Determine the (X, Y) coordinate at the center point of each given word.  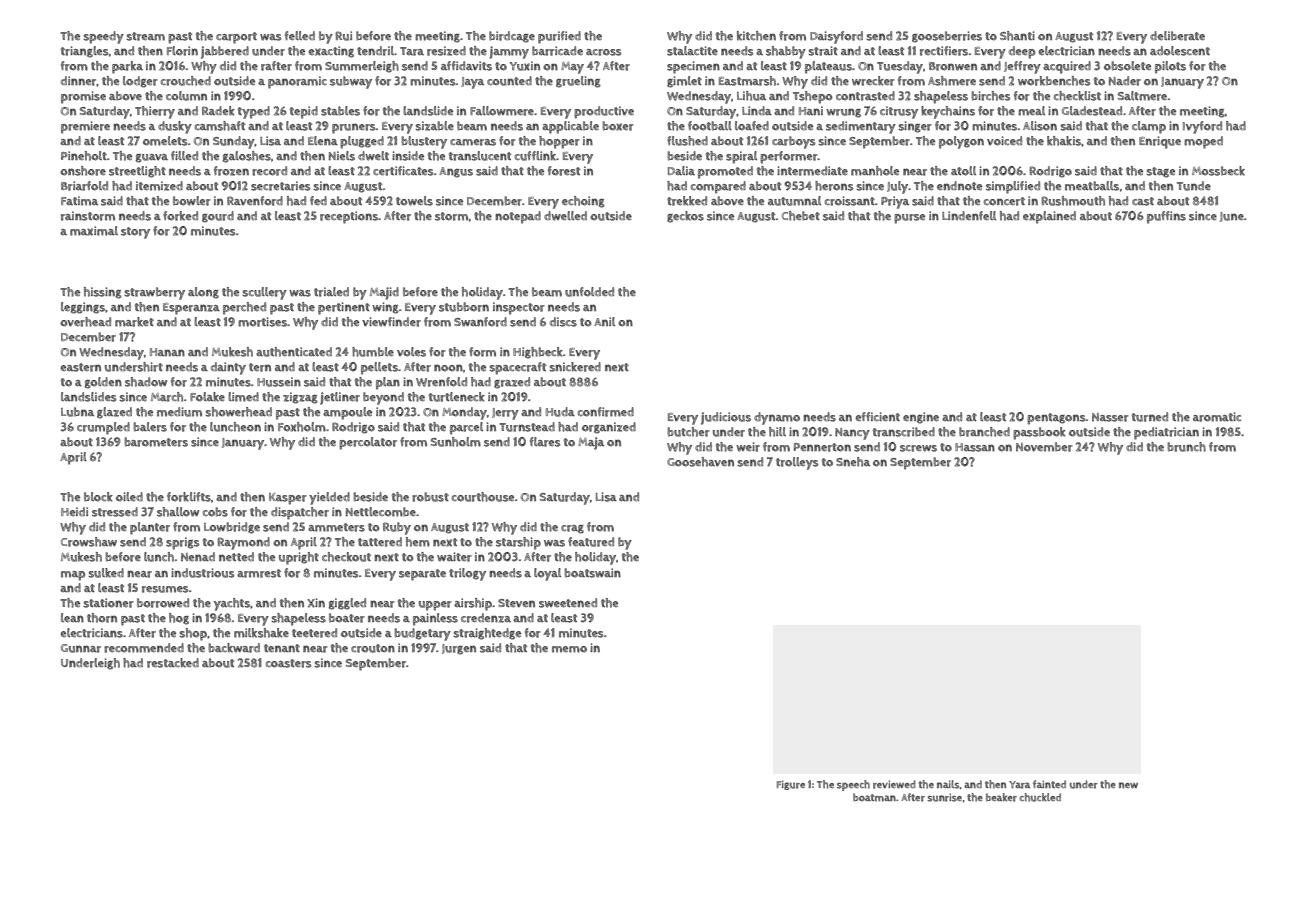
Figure (791, 785)
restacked (173, 663)
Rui (344, 36)
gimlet (684, 82)
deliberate (1177, 36)
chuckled (1040, 797)
